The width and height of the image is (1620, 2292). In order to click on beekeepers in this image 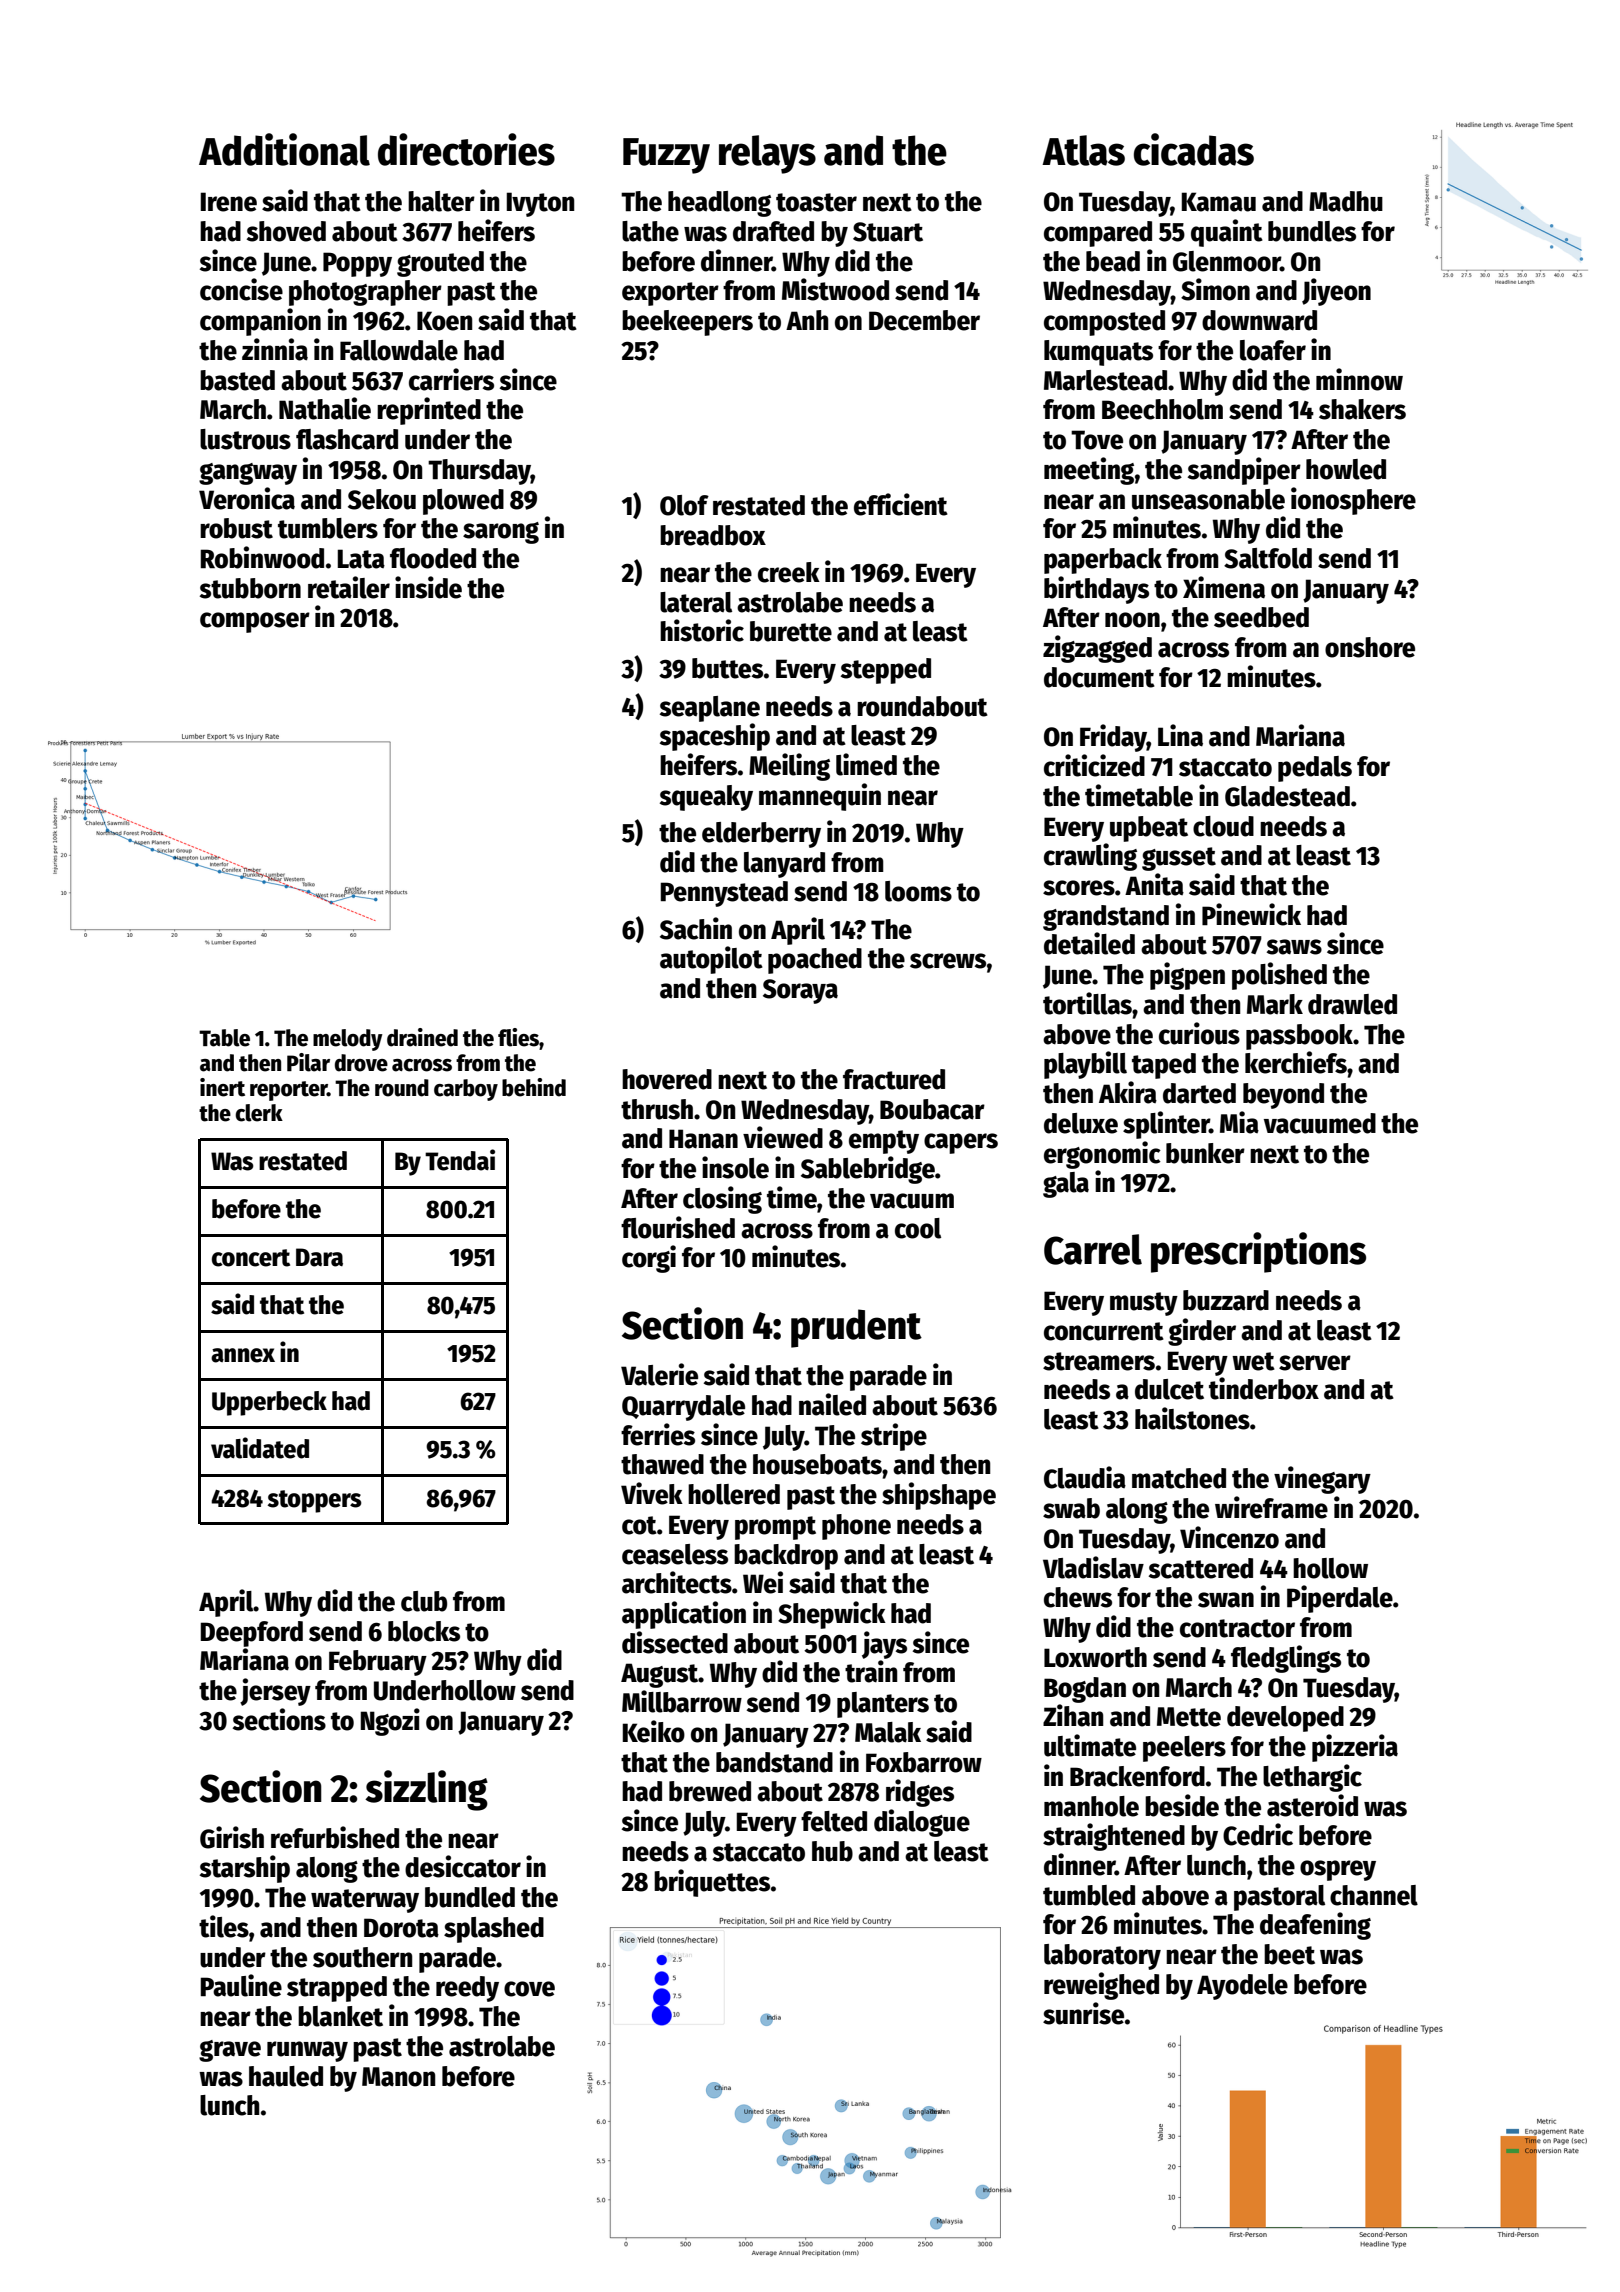, I will do `click(687, 323)`.
